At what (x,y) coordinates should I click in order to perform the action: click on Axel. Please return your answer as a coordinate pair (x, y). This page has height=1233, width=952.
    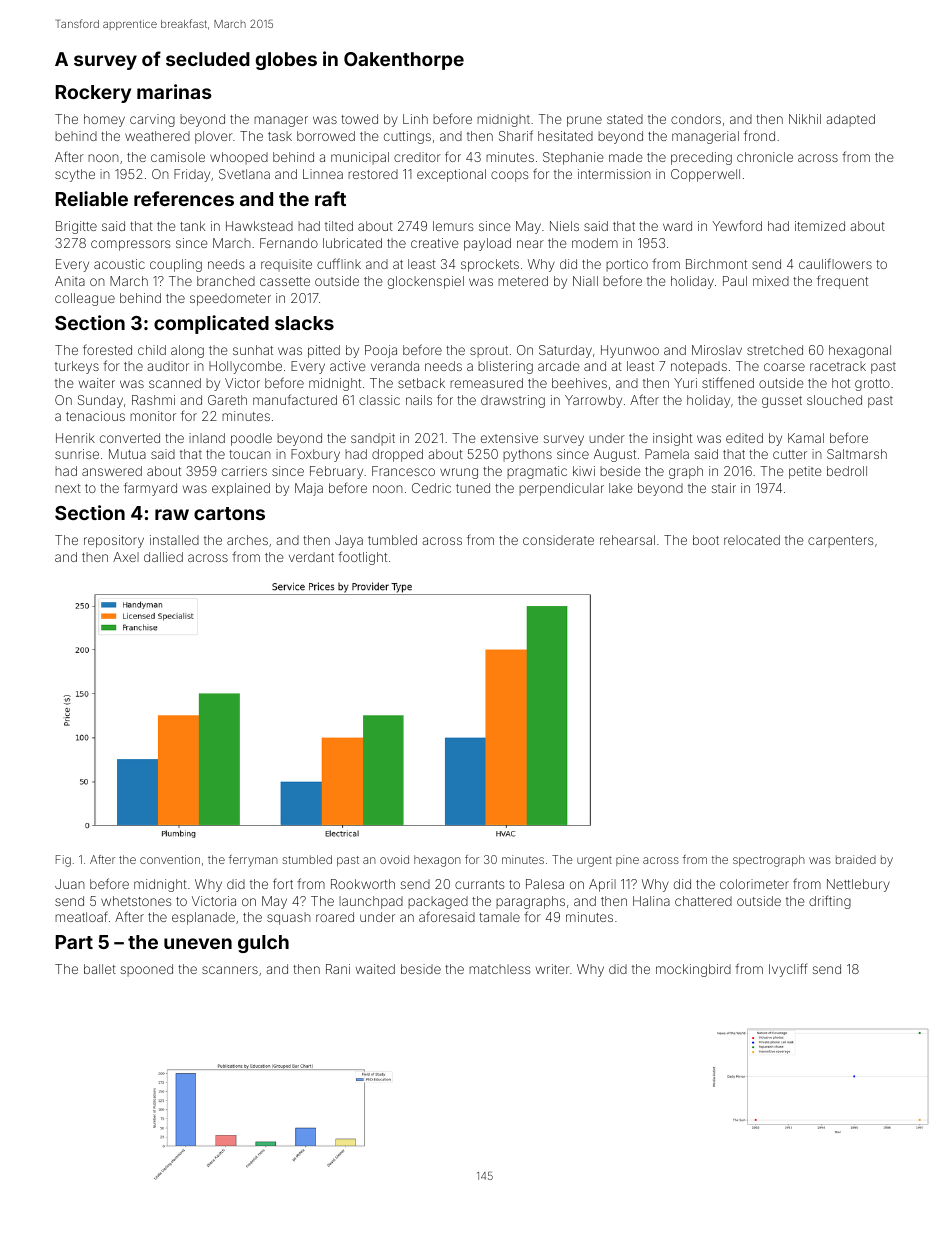
    Looking at the image, I should click on (126, 557).
